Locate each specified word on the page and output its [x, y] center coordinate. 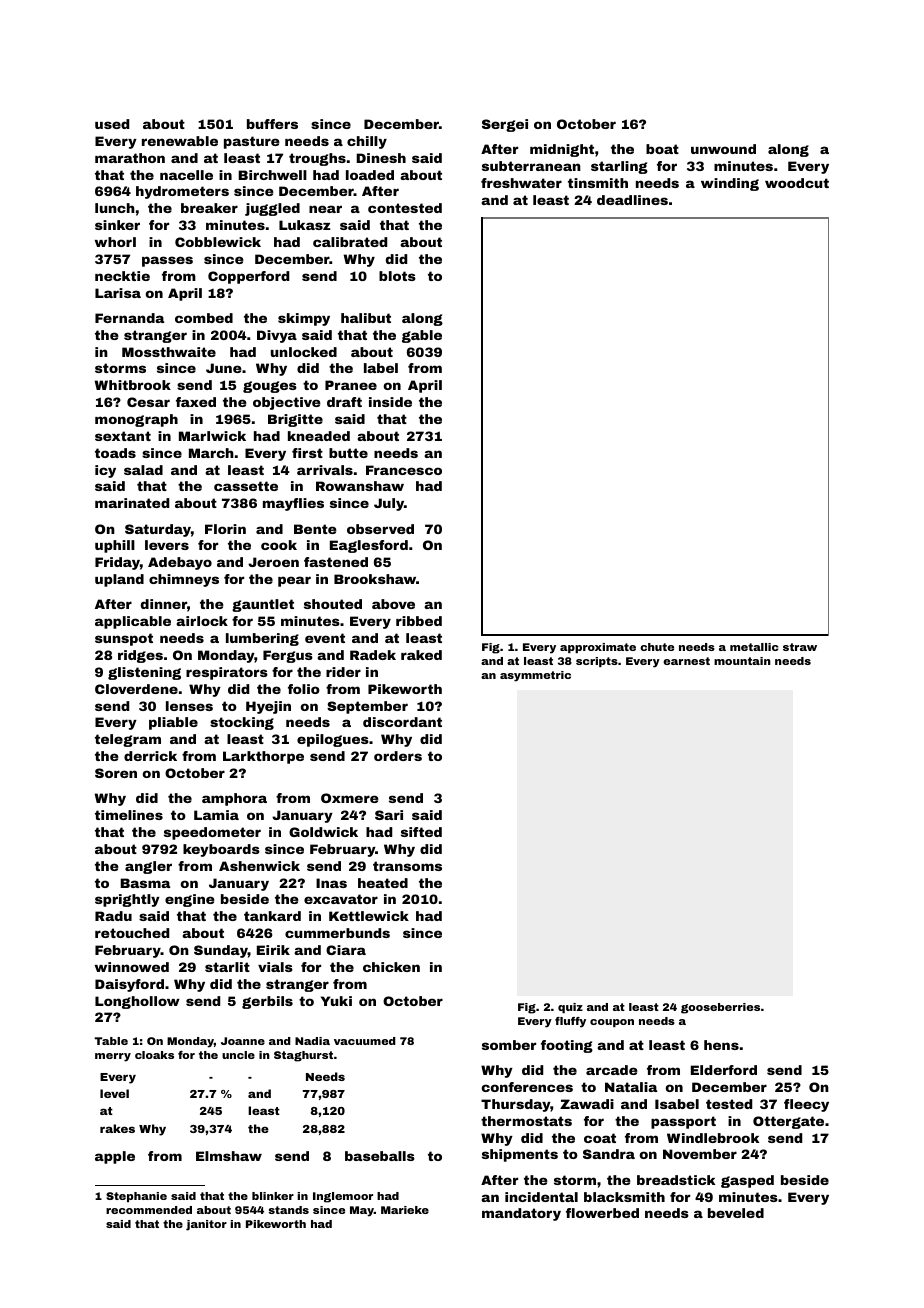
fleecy [806, 1105]
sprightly [127, 900]
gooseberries [720, 1008]
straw [800, 647]
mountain [742, 661]
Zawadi [587, 1104]
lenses [189, 706]
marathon [130, 158]
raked [421, 655]
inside [390, 402]
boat [662, 149]
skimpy [304, 319]
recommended [149, 1210]
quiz [570, 1008]
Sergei [505, 125]
